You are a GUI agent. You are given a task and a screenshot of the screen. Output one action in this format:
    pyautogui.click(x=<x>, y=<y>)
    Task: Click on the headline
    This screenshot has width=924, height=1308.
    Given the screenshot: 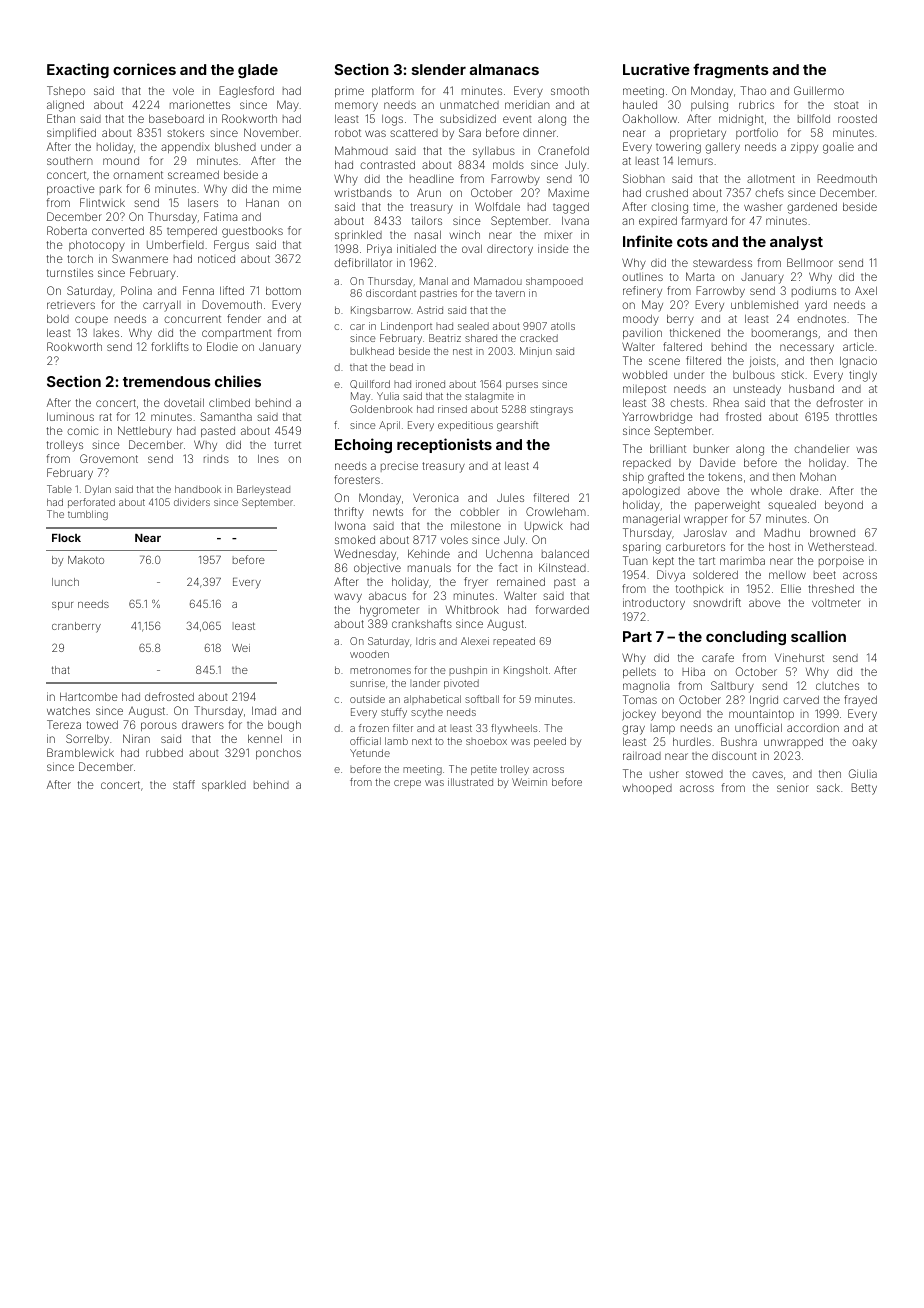 What is the action you would take?
    pyautogui.click(x=432, y=178)
